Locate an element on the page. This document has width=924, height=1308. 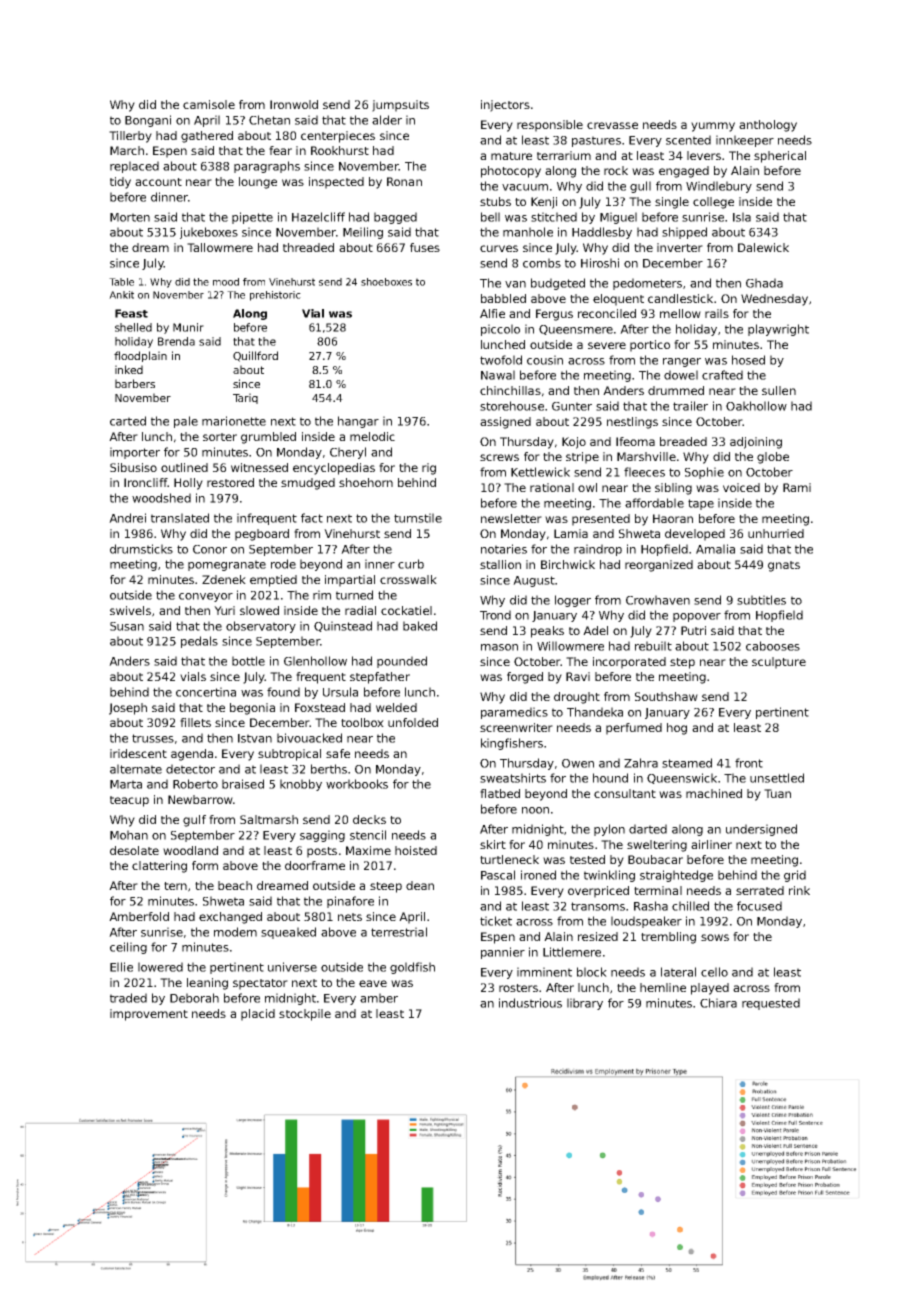
pannier is located at coordinates (503, 953).
